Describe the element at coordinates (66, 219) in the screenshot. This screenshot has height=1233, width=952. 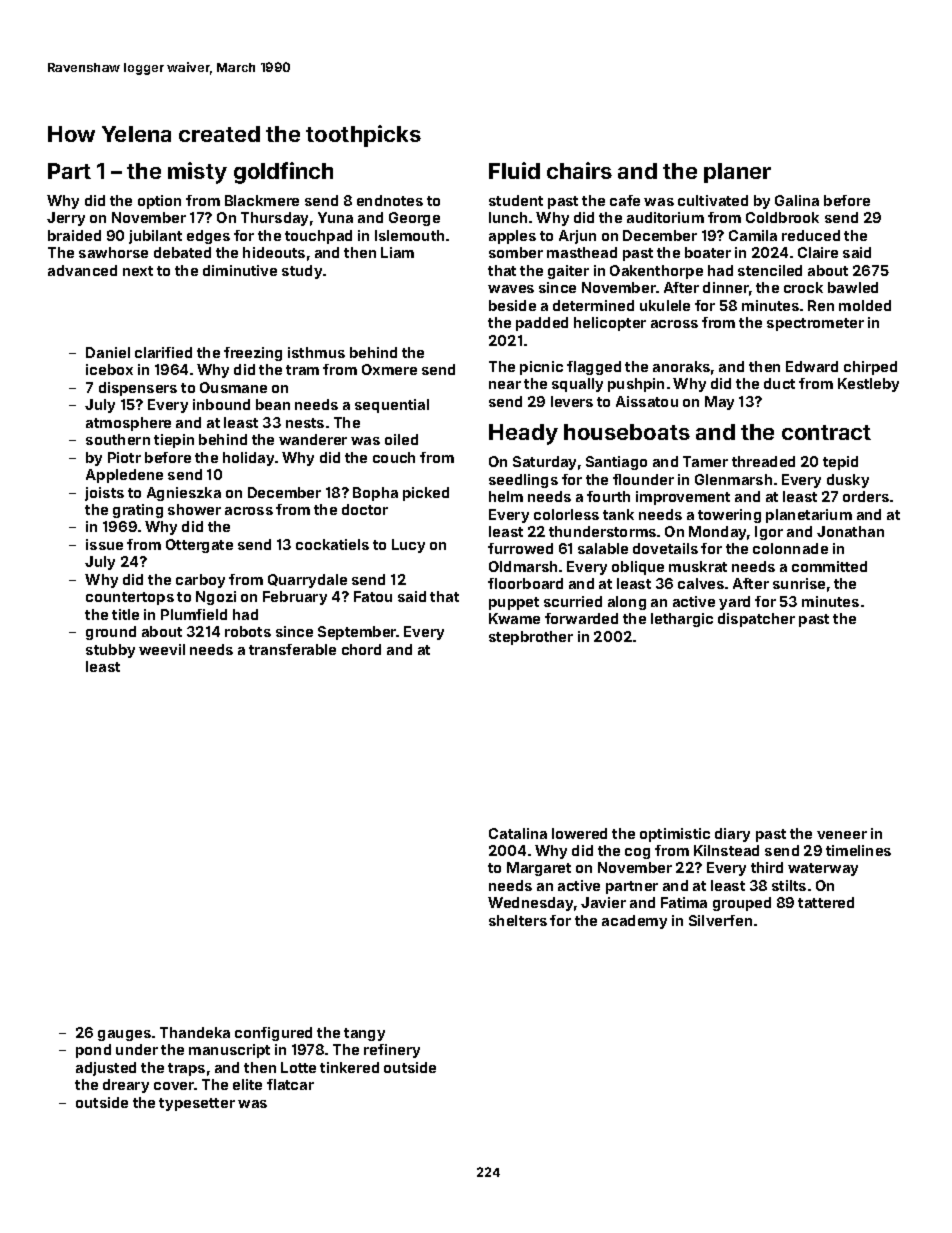
I see `Jerry` at that location.
